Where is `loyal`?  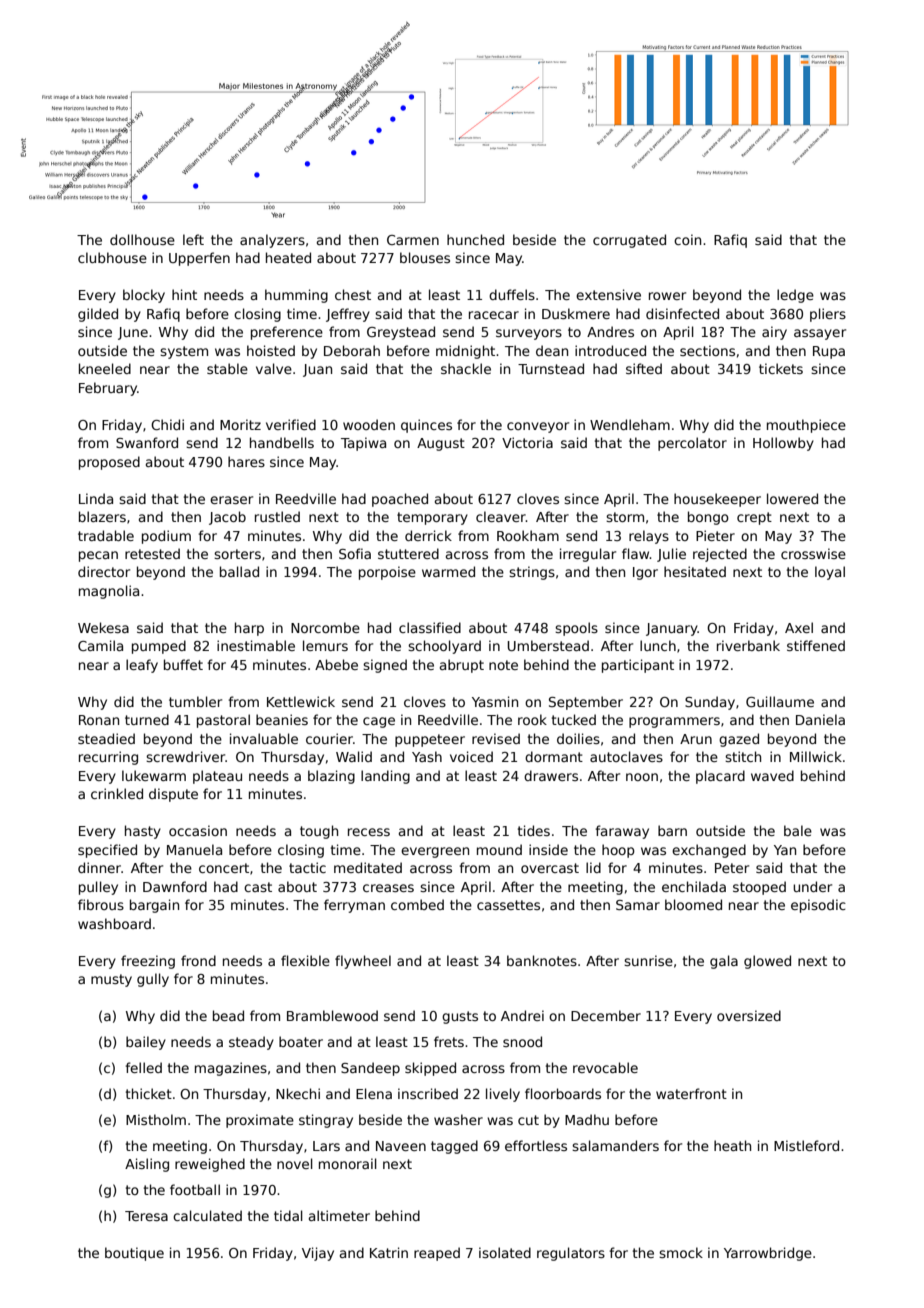 loyal is located at coordinates (830, 573).
